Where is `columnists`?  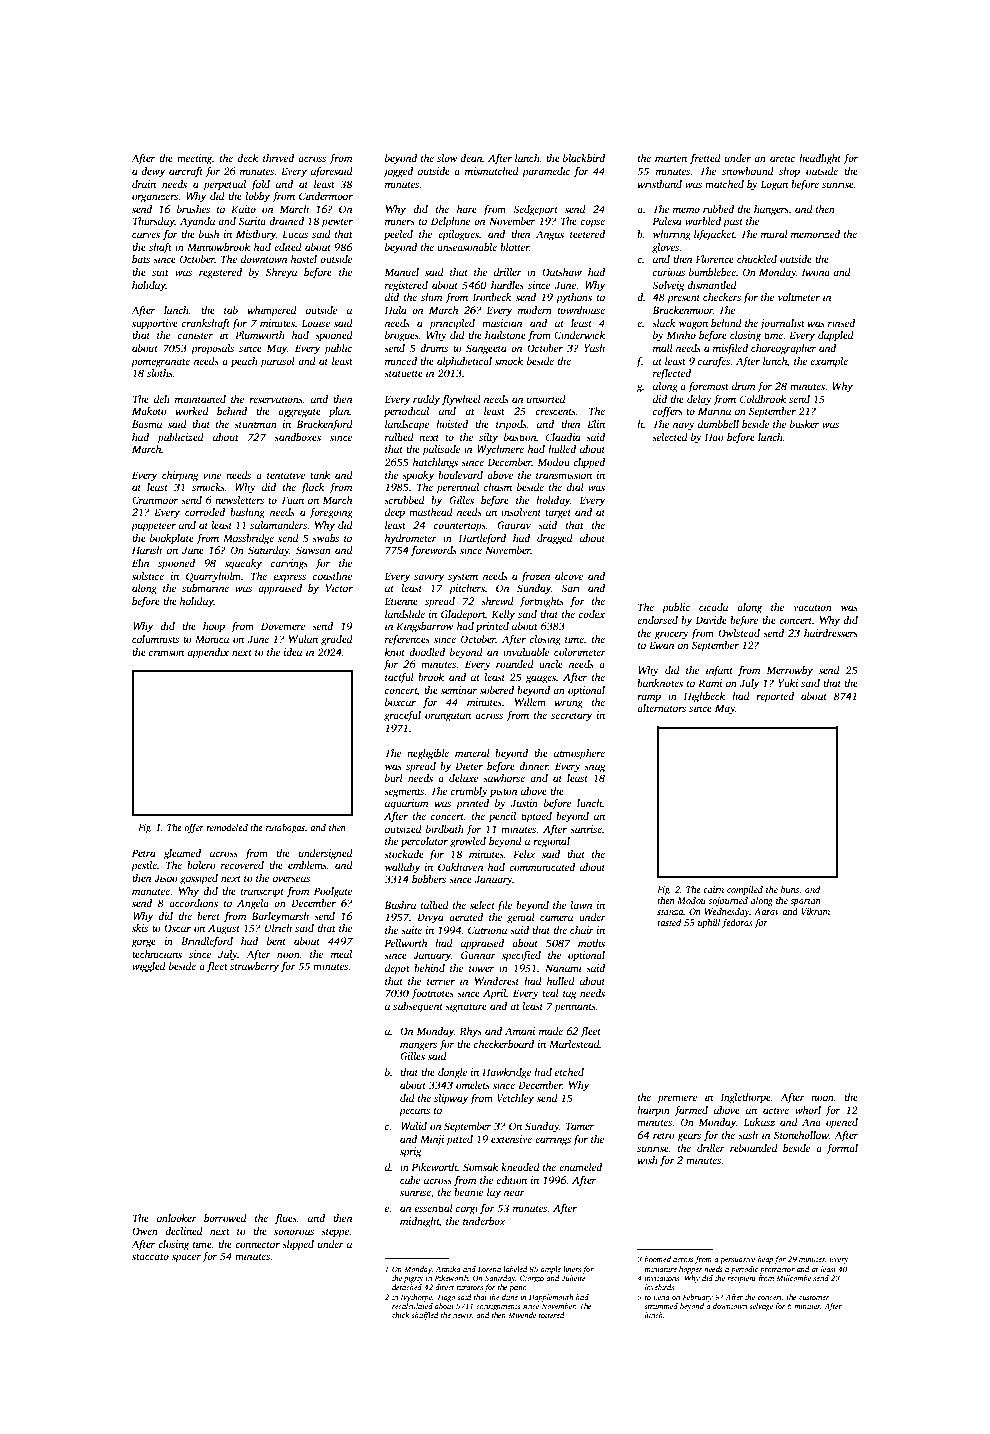
columnists is located at coordinates (155, 639).
